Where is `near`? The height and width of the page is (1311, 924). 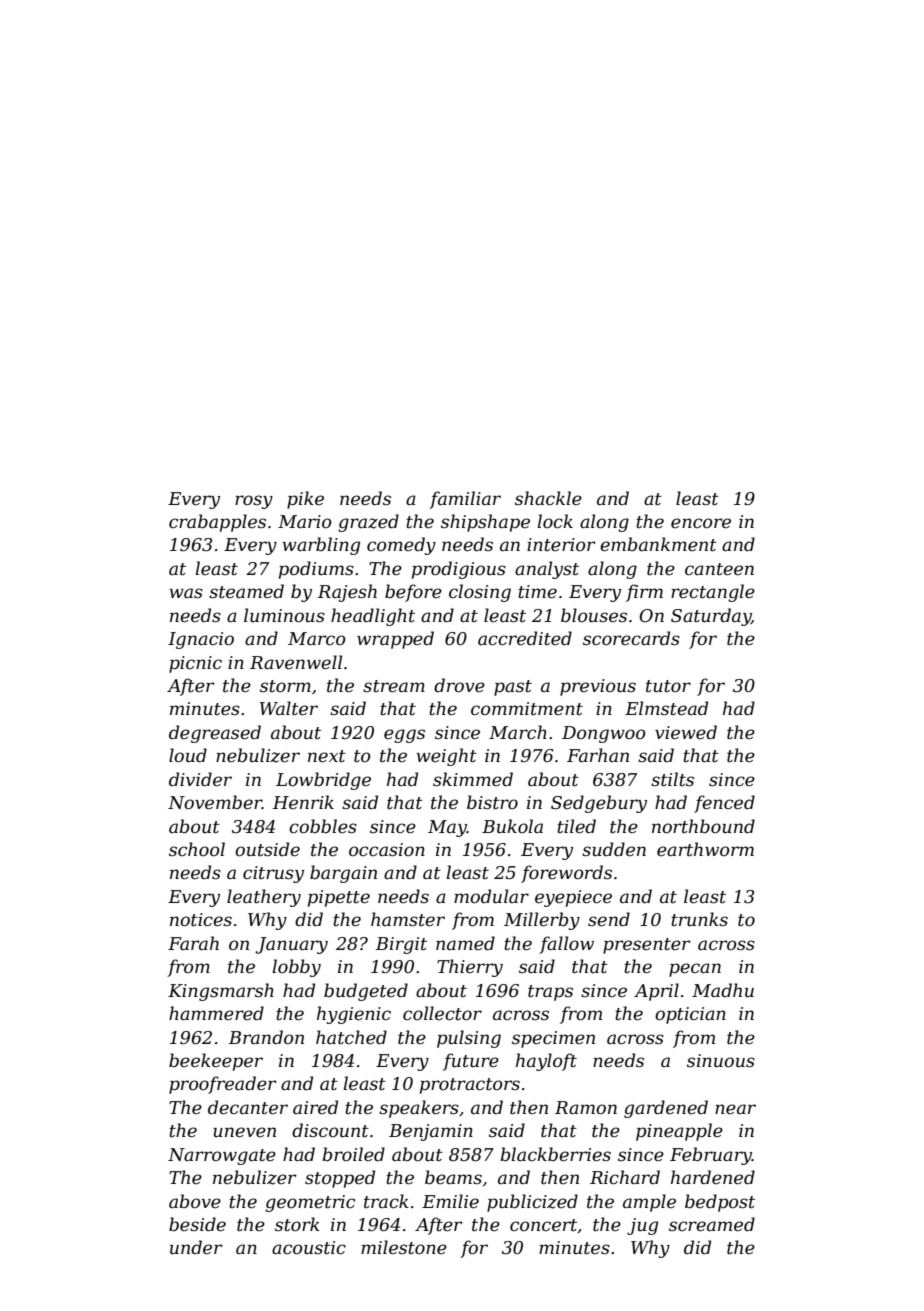 near is located at coordinates (735, 1109).
